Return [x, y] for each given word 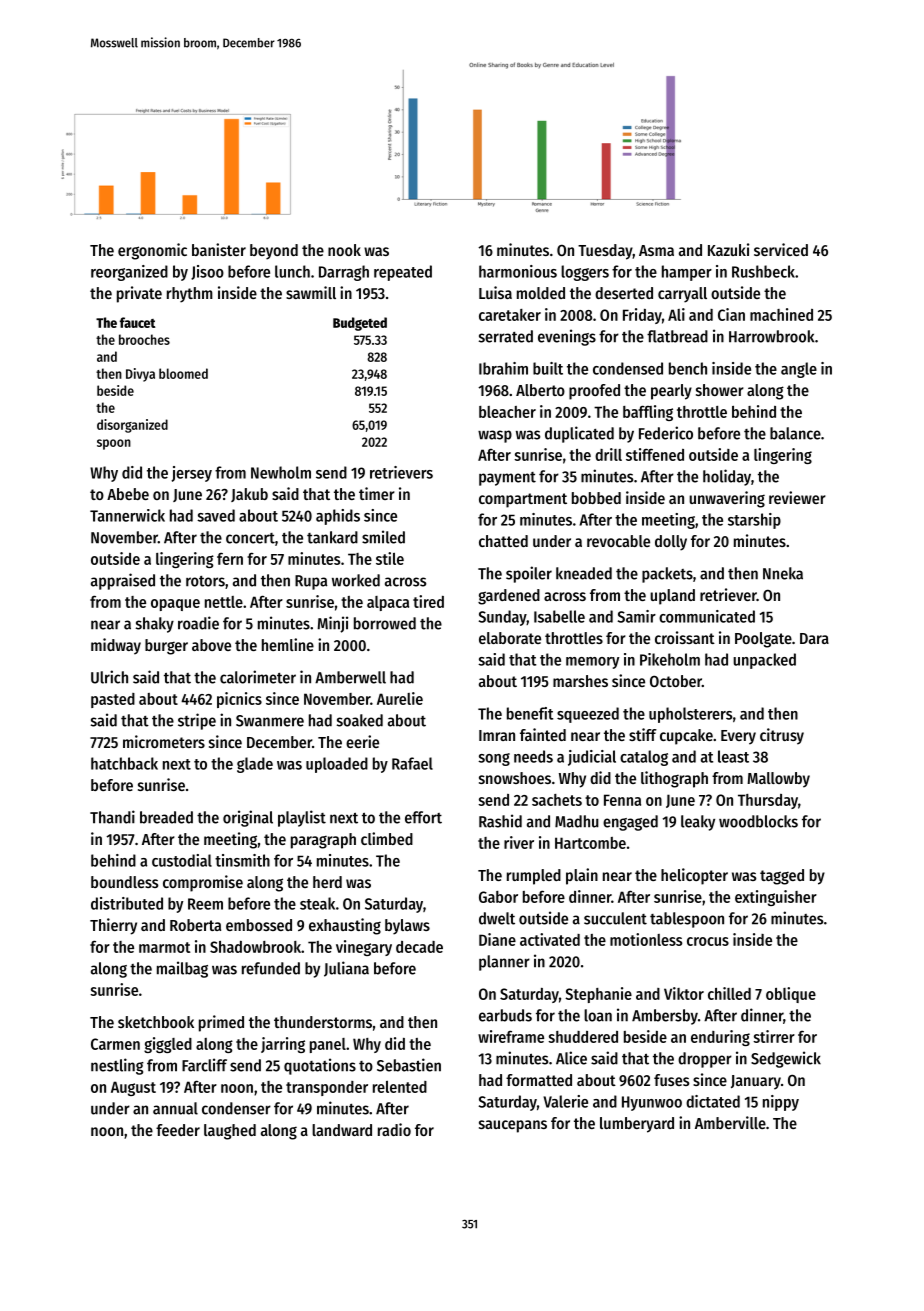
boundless [125, 882]
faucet [138, 322]
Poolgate [763, 640]
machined [781, 314]
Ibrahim [503, 368]
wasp [495, 436]
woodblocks [758, 821]
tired [428, 601]
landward [342, 1130]
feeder [178, 1130]
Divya [140, 375]
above [211, 645]
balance [795, 433]
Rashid [500, 821]
